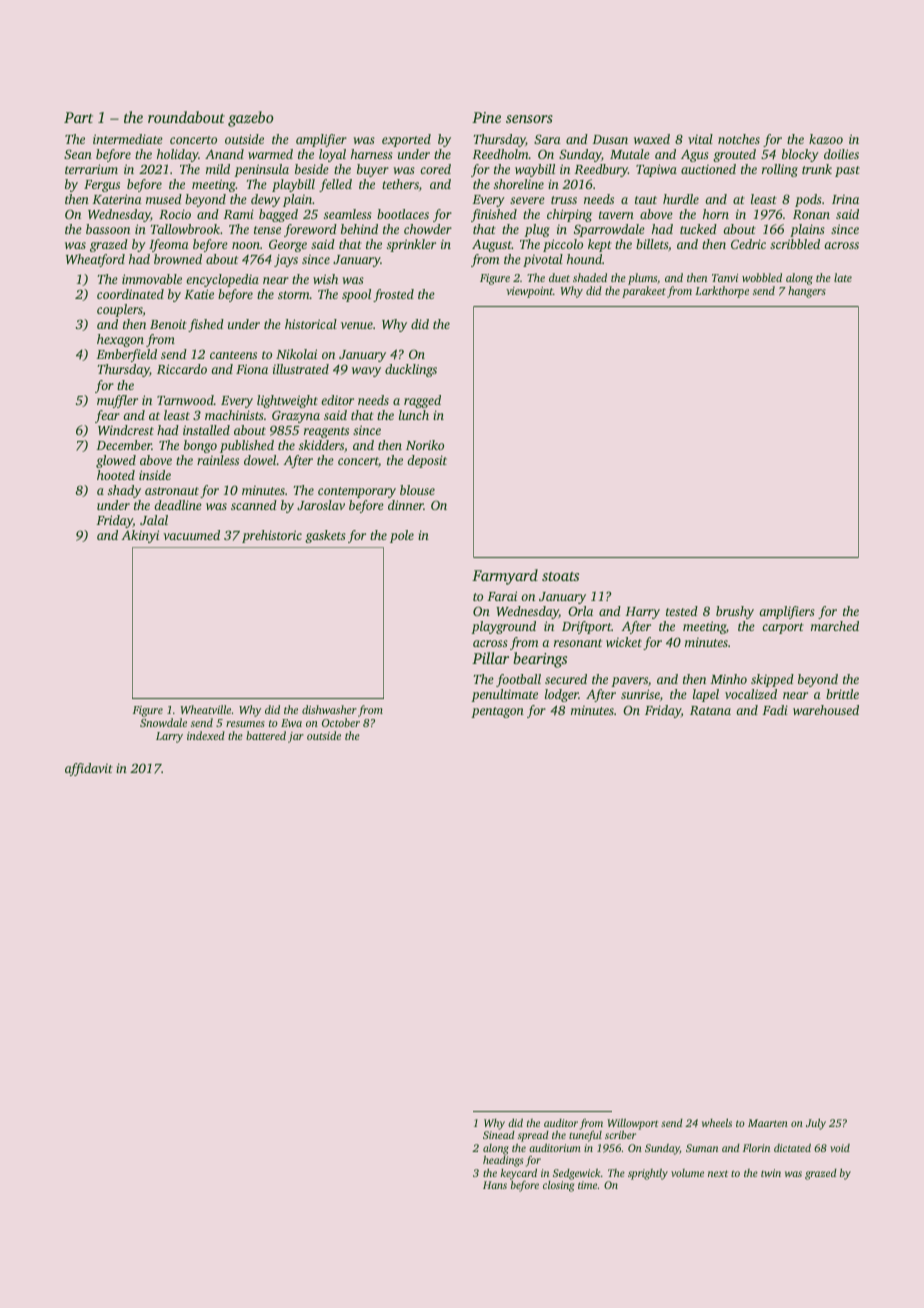  I want to click on Ratana, so click(710, 710).
